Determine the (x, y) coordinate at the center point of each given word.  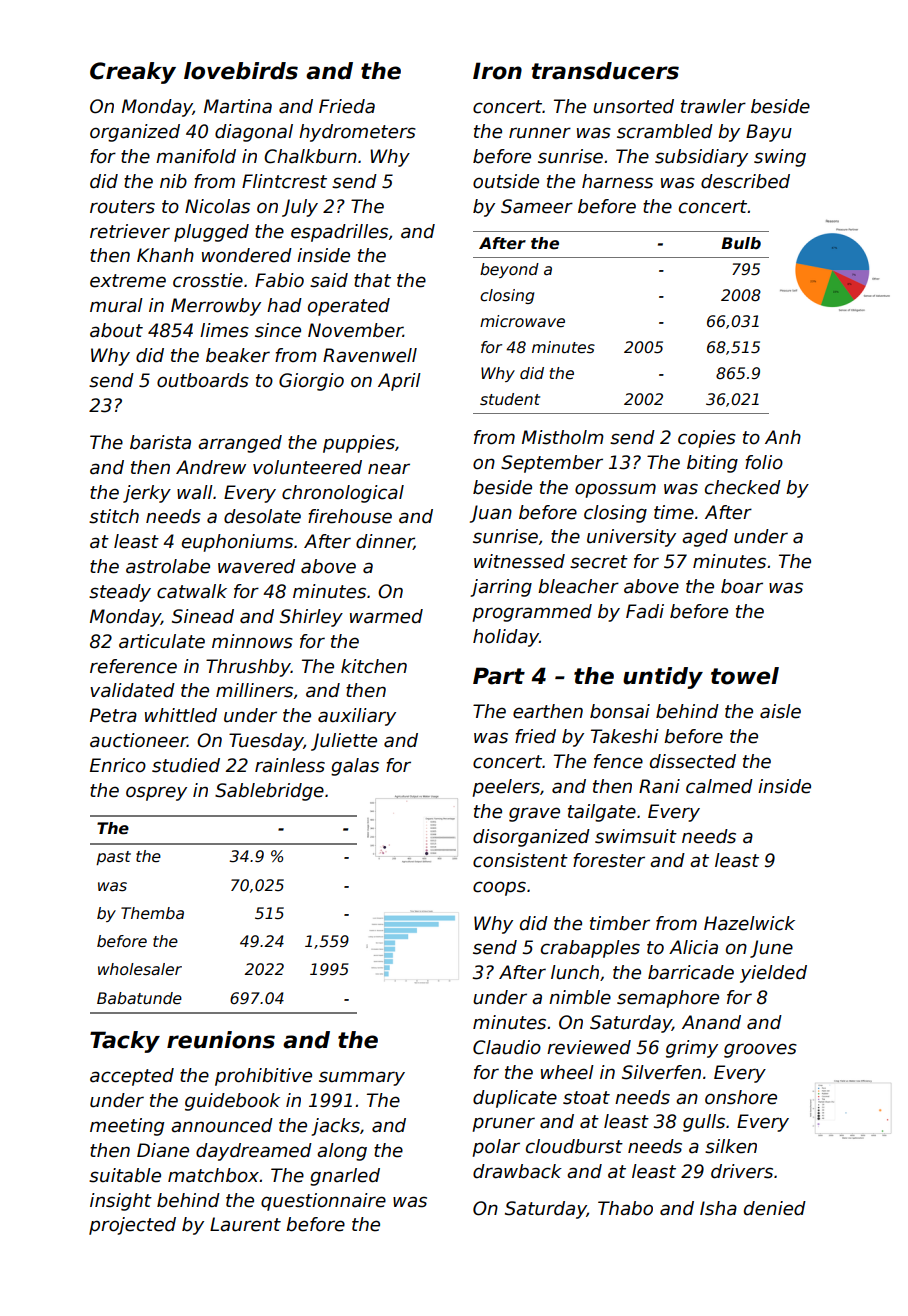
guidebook (232, 1102)
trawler (713, 106)
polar (496, 1148)
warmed (386, 616)
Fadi (645, 611)
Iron (497, 71)
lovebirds (241, 71)
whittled (181, 715)
